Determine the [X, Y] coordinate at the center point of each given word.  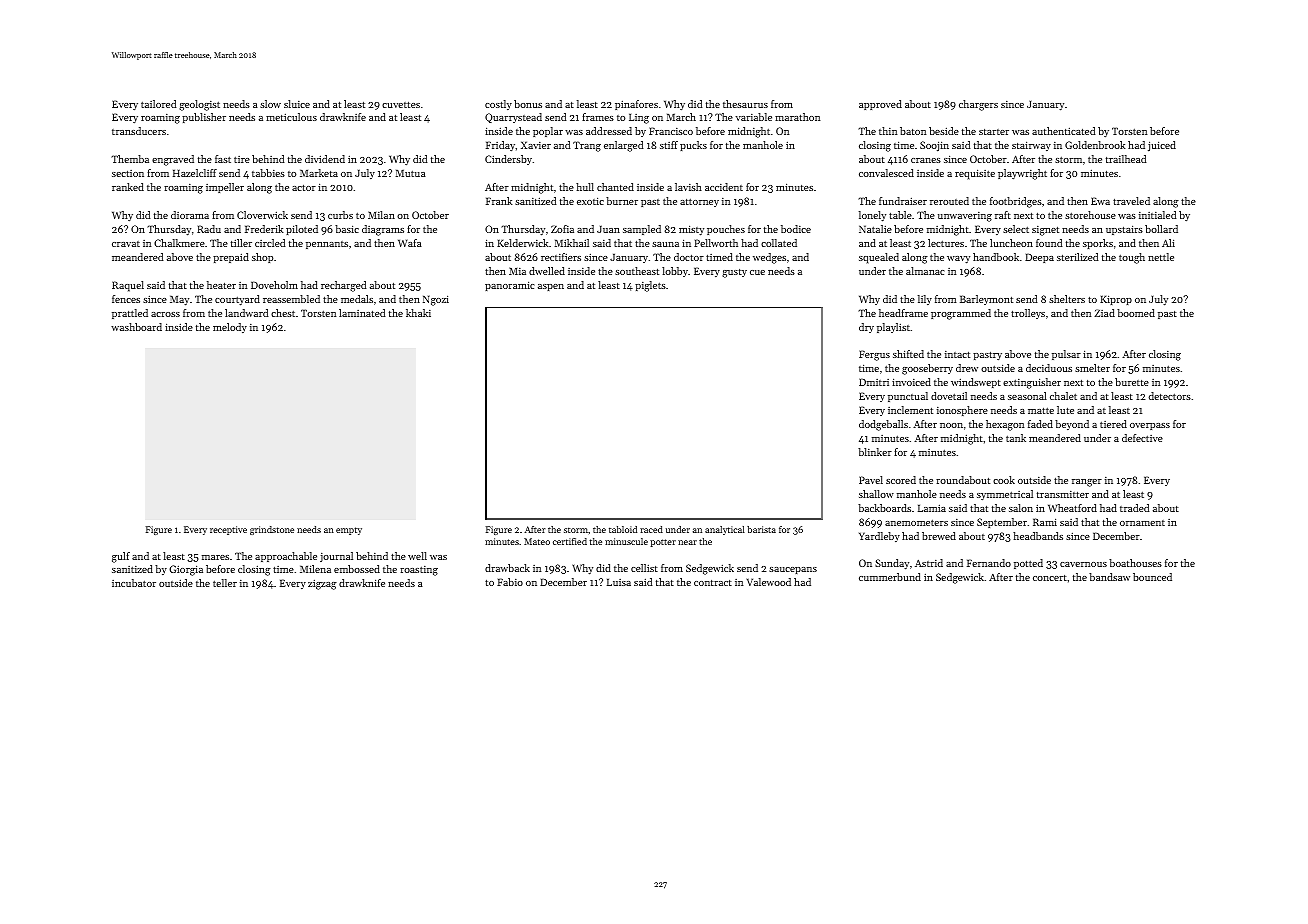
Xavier [536, 145]
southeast [637, 271]
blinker [875, 452]
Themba [130, 159]
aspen [551, 287]
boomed [1136, 313]
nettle [1161, 257]
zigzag [322, 584]
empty [349, 531]
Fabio [510, 582]
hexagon [1005, 425]
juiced [1162, 146]
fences [126, 299]
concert [1050, 578]
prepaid [231, 258]
